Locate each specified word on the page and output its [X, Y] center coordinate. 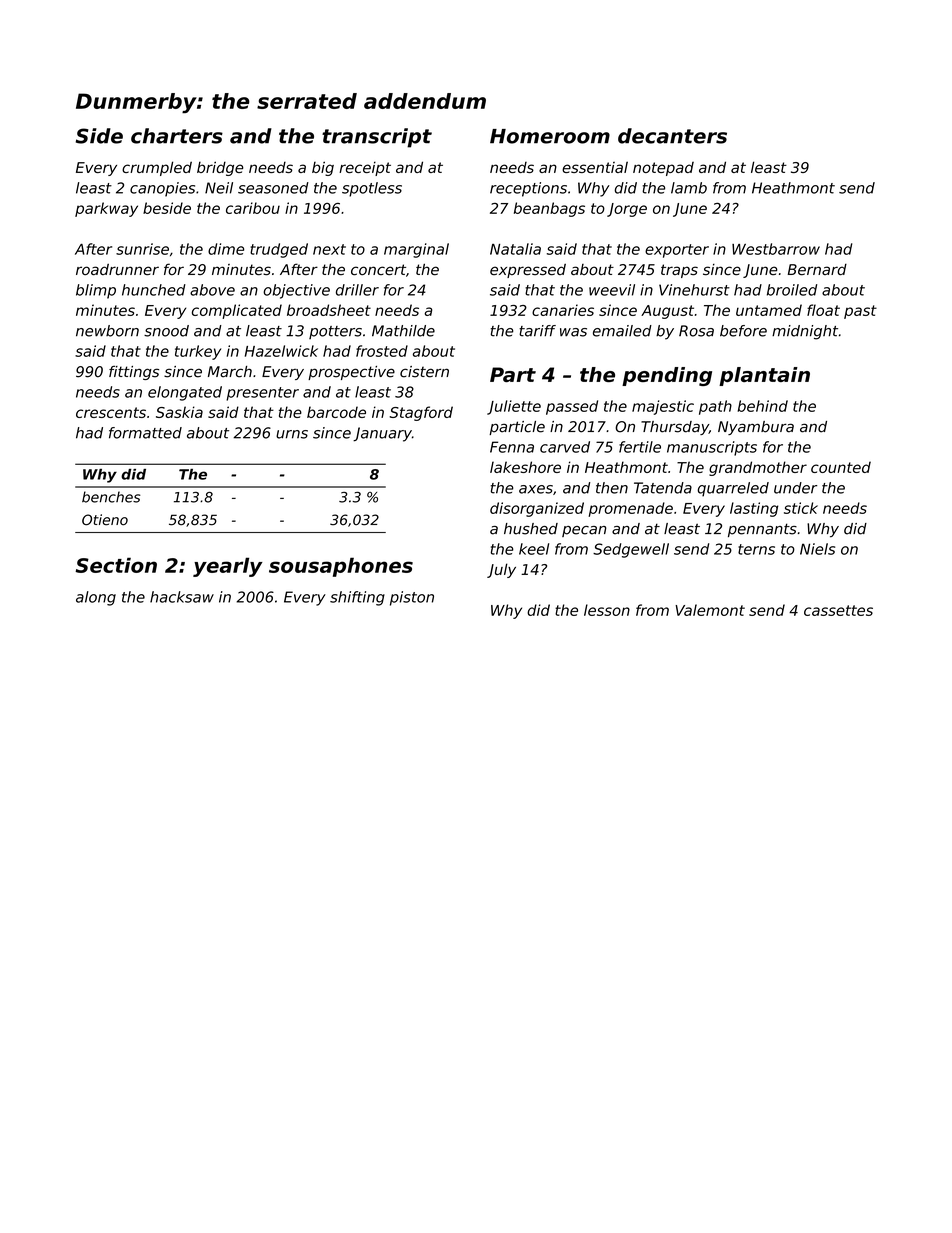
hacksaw [182, 597]
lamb [689, 188]
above [212, 290]
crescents [111, 412]
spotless [372, 189]
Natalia [515, 249]
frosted [382, 351]
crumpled [157, 168]
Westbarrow [776, 249]
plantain [764, 376]
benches [111, 497]
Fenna [512, 447]
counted [841, 467]
